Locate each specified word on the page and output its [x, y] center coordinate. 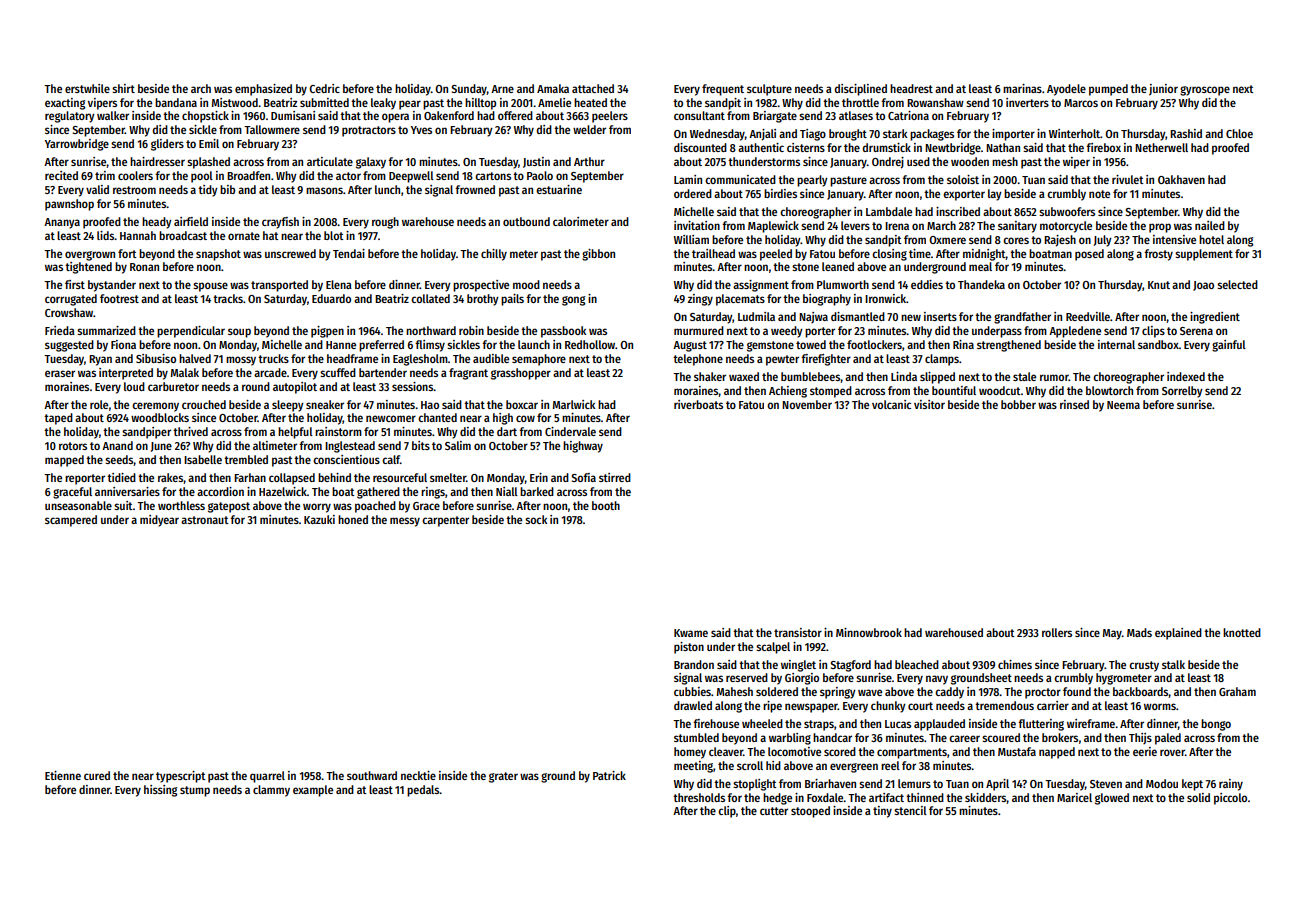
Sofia [583, 477]
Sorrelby [1182, 392]
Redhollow [590, 344]
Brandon [694, 664]
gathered [378, 493]
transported [279, 286]
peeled [776, 255]
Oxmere [947, 240]
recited [61, 175]
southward [372, 775]
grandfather [1022, 318]
